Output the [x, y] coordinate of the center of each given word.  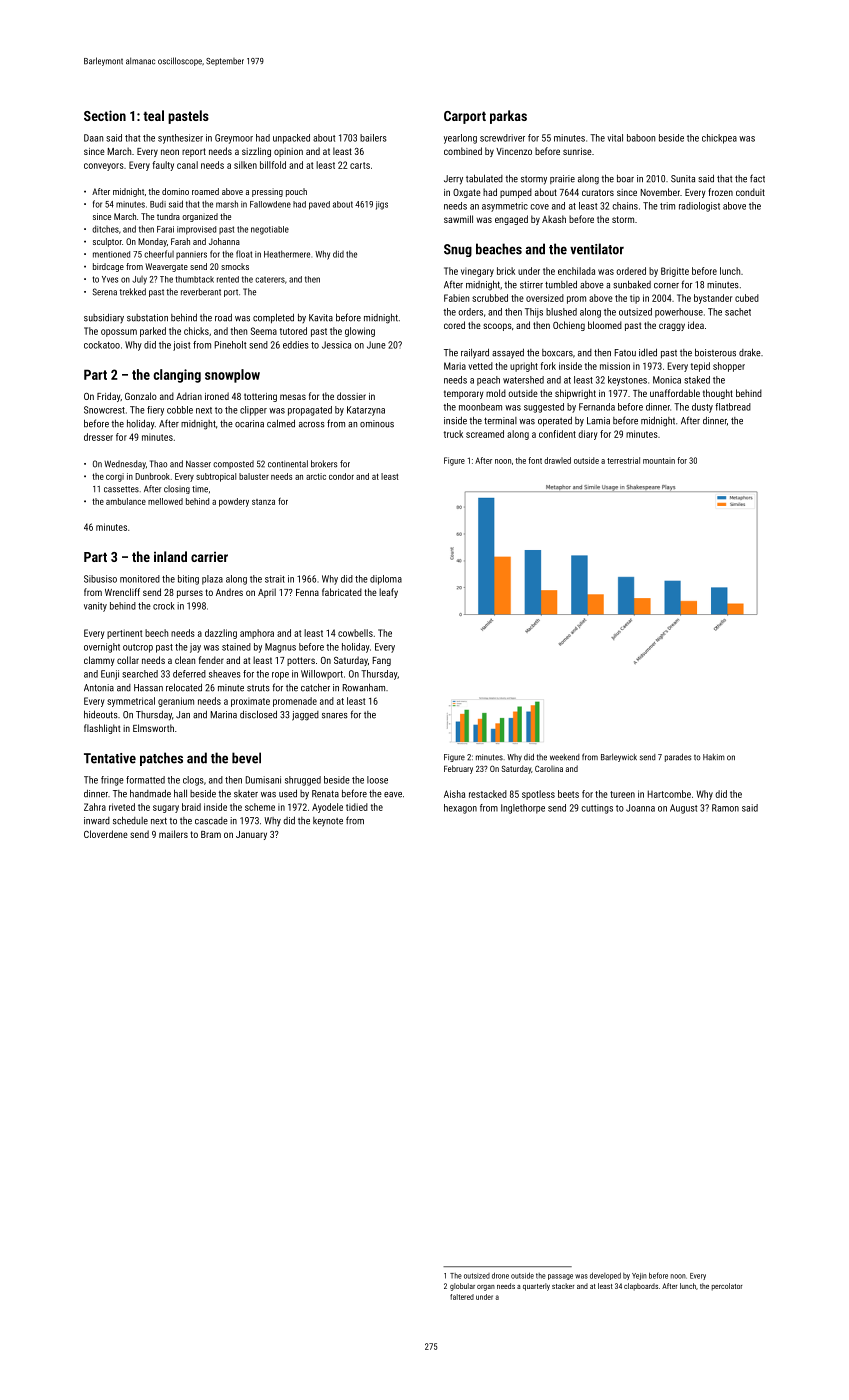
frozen [721, 192]
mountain [659, 461]
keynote [328, 822]
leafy [388, 593]
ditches [105, 229]
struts [258, 688]
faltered [462, 1297]
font [535, 460]
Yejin [639, 1276]
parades [678, 757]
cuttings [597, 809]
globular [462, 1287]
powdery [234, 502]
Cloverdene [106, 834]
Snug [458, 250]
